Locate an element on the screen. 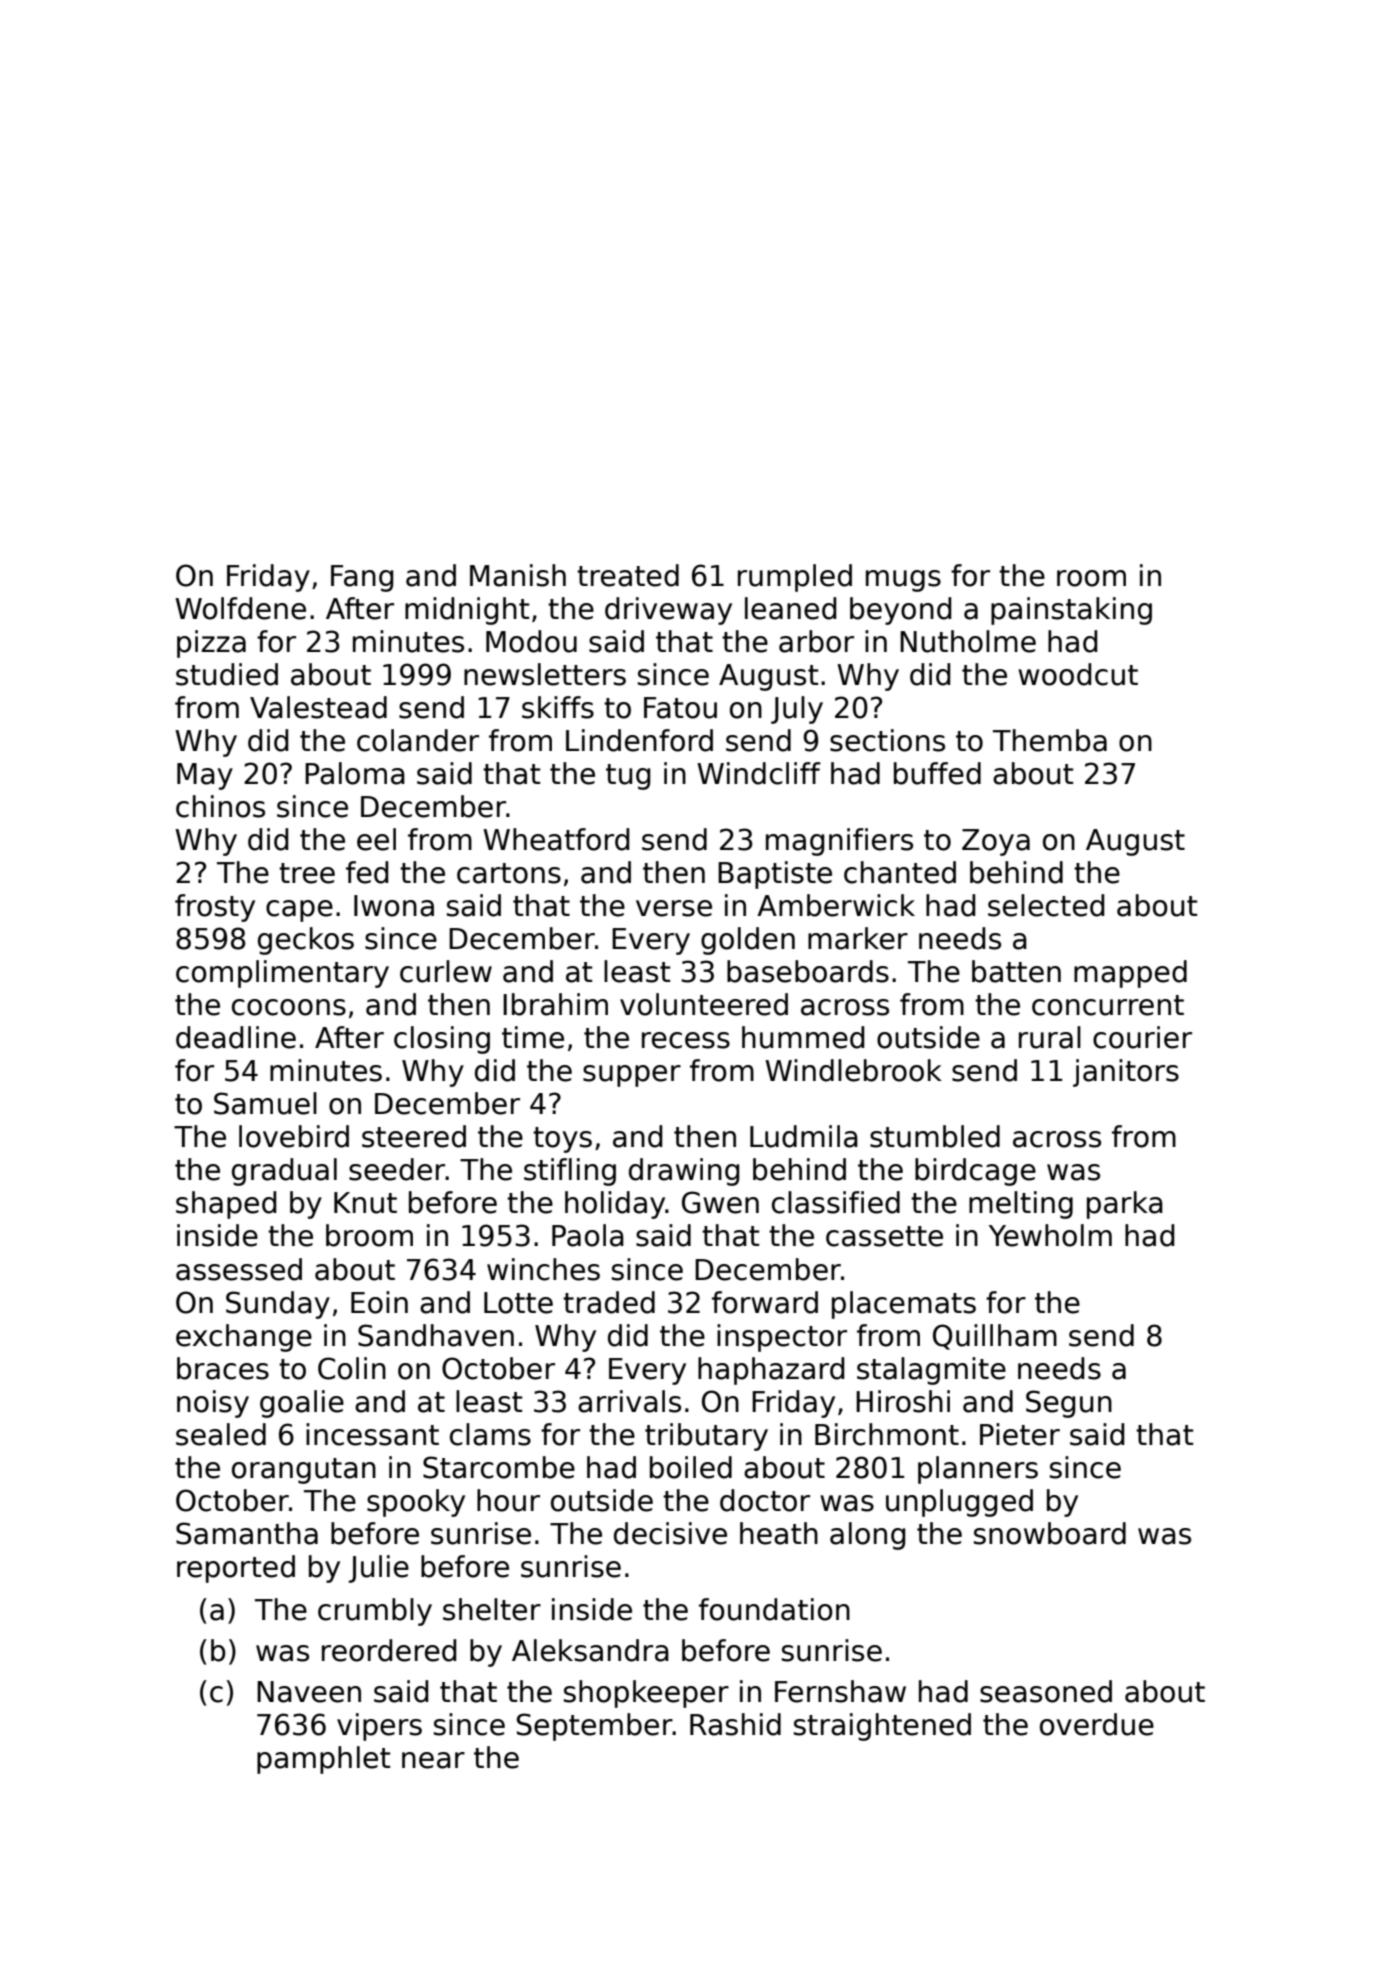 The height and width of the screenshot is (1969, 1386). rumpled is located at coordinates (795, 578).
